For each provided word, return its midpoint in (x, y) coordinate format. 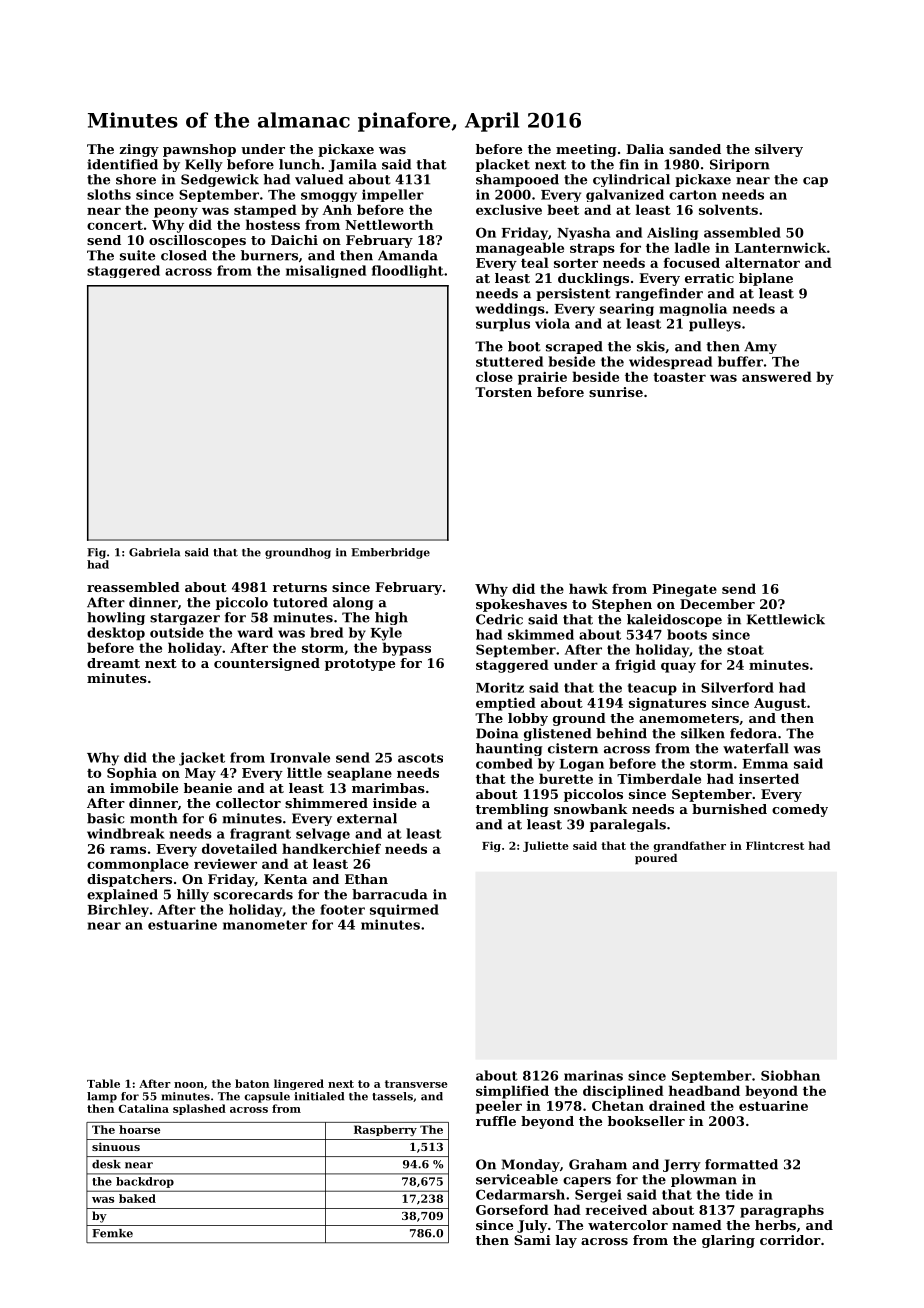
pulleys (715, 325)
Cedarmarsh (520, 1194)
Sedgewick (220, 180)
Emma (765, 764)
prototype (360, 665)
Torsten (503, 392)
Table (103, 1083)
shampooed (517, 180)
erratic (709, 278)
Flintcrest (775, 845)
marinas (593, 1075)
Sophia (132, 774)
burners (269, 255)
